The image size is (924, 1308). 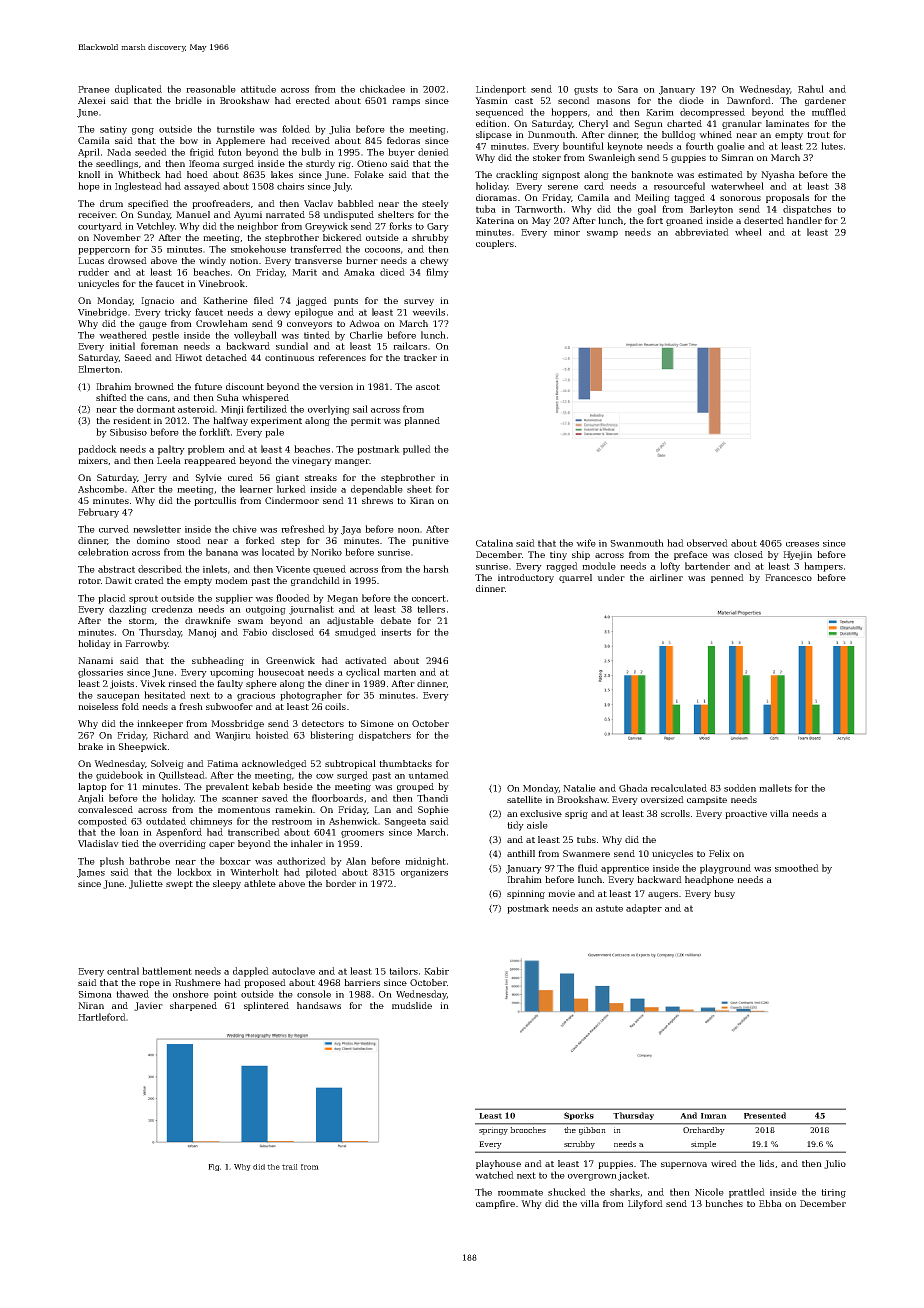 What do you see at coordinates (609, 908) in the image?
I see `astute` at bounding box center [609, 908].
